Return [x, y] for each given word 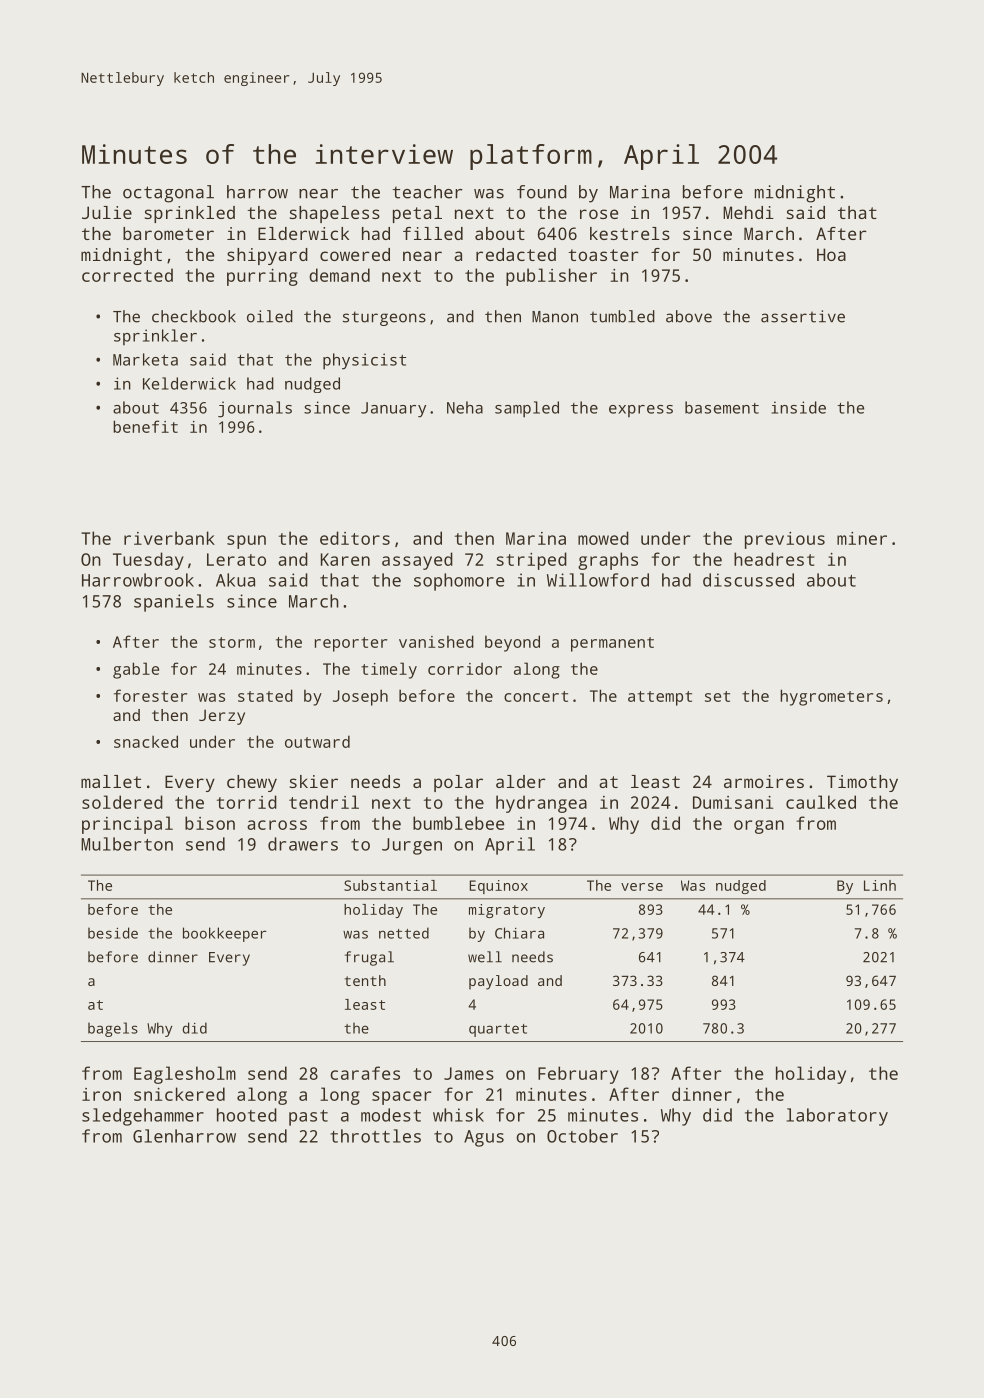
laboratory [837, 1117]
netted [404, 933]
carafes [365, 1073]
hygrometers [831, 697]
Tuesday [148, 561]
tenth [365, 980]
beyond [512, 643]
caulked [821, 802]
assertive [803, 316]
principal [127, 825]
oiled [270, 316]
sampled [527, 409]
